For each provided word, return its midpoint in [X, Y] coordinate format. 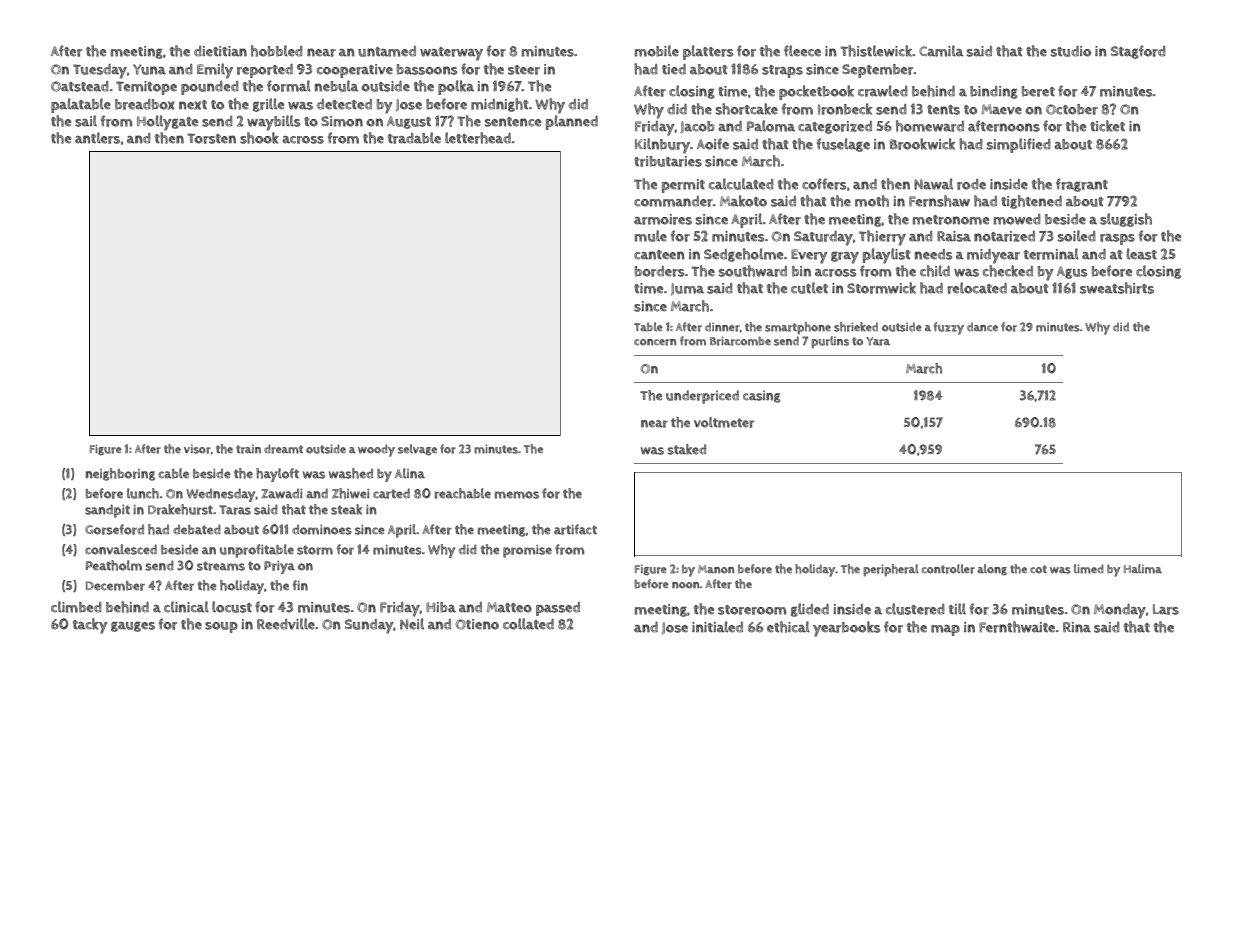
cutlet [809, 288]
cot [1038, 569]
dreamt [283, 449]
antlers [97, 138]
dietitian [220, 51]
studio [1071, 51]
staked [686, 449]
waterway [451, 54]
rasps [1117, 239]
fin [300, 585]
